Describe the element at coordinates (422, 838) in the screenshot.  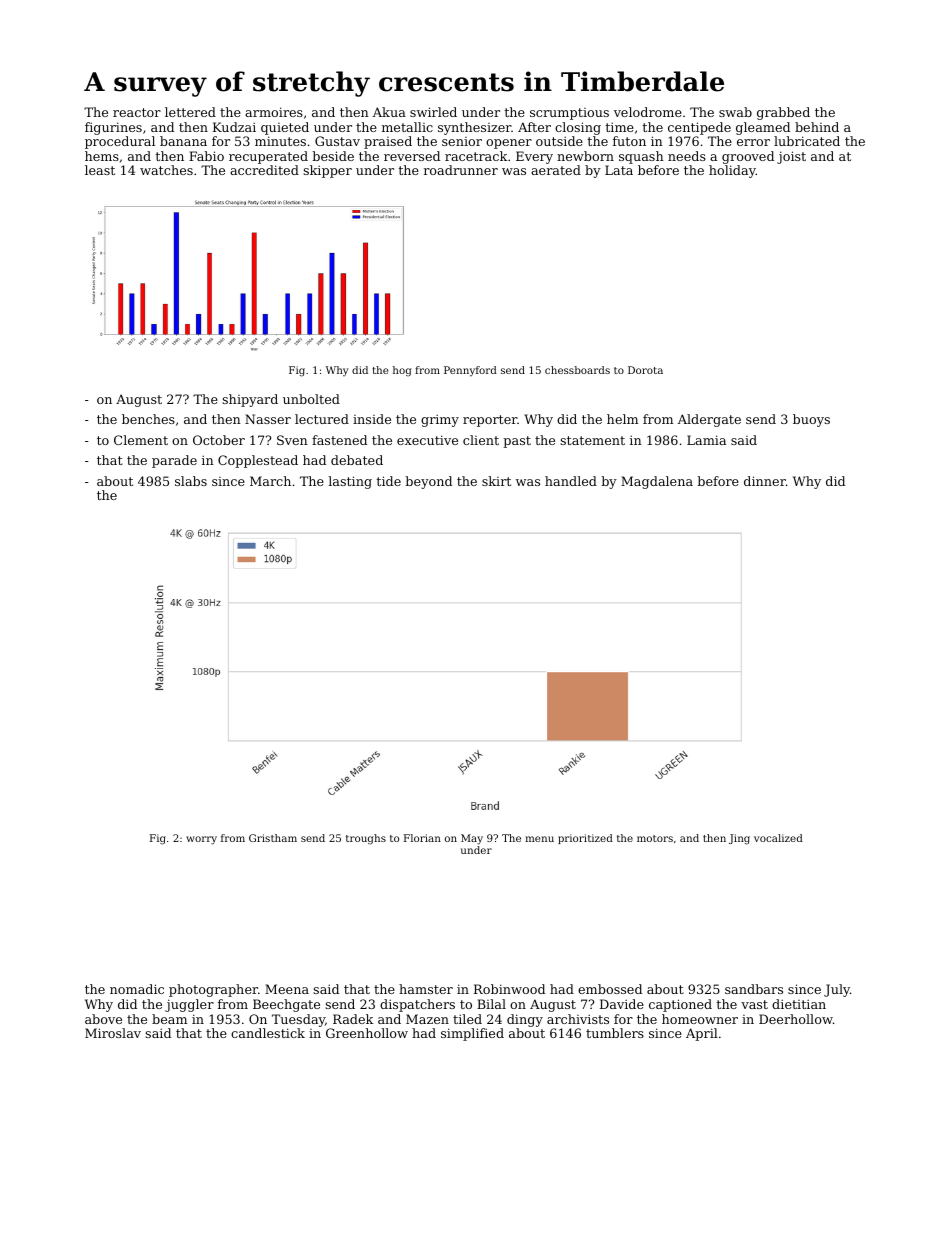
I see `Florian` at that location.
